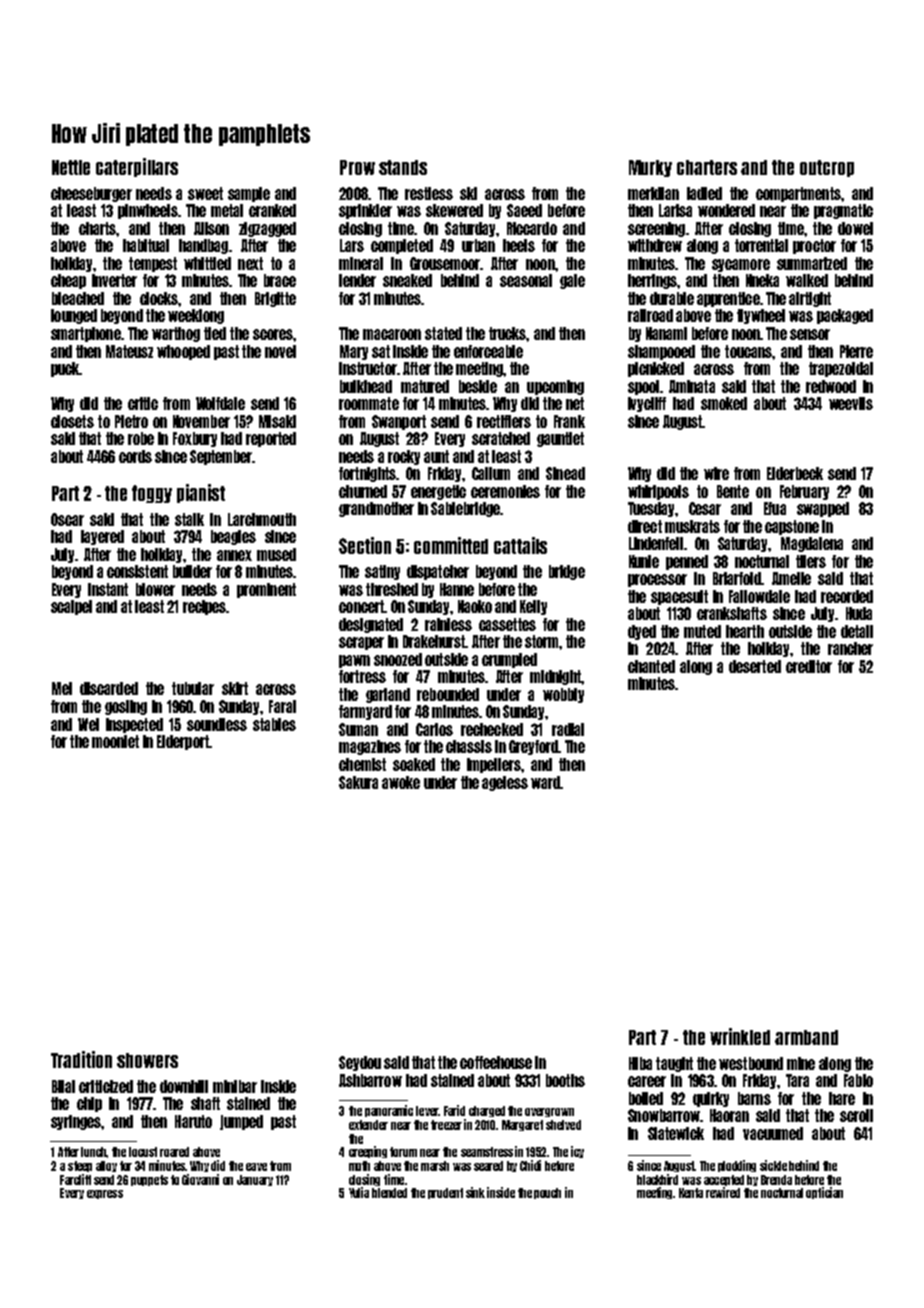 This image has height=1308, width=924. What do you see at coordinates (565, 1080) in the image?
I see `booths` at bounding box center [565, 1080].
